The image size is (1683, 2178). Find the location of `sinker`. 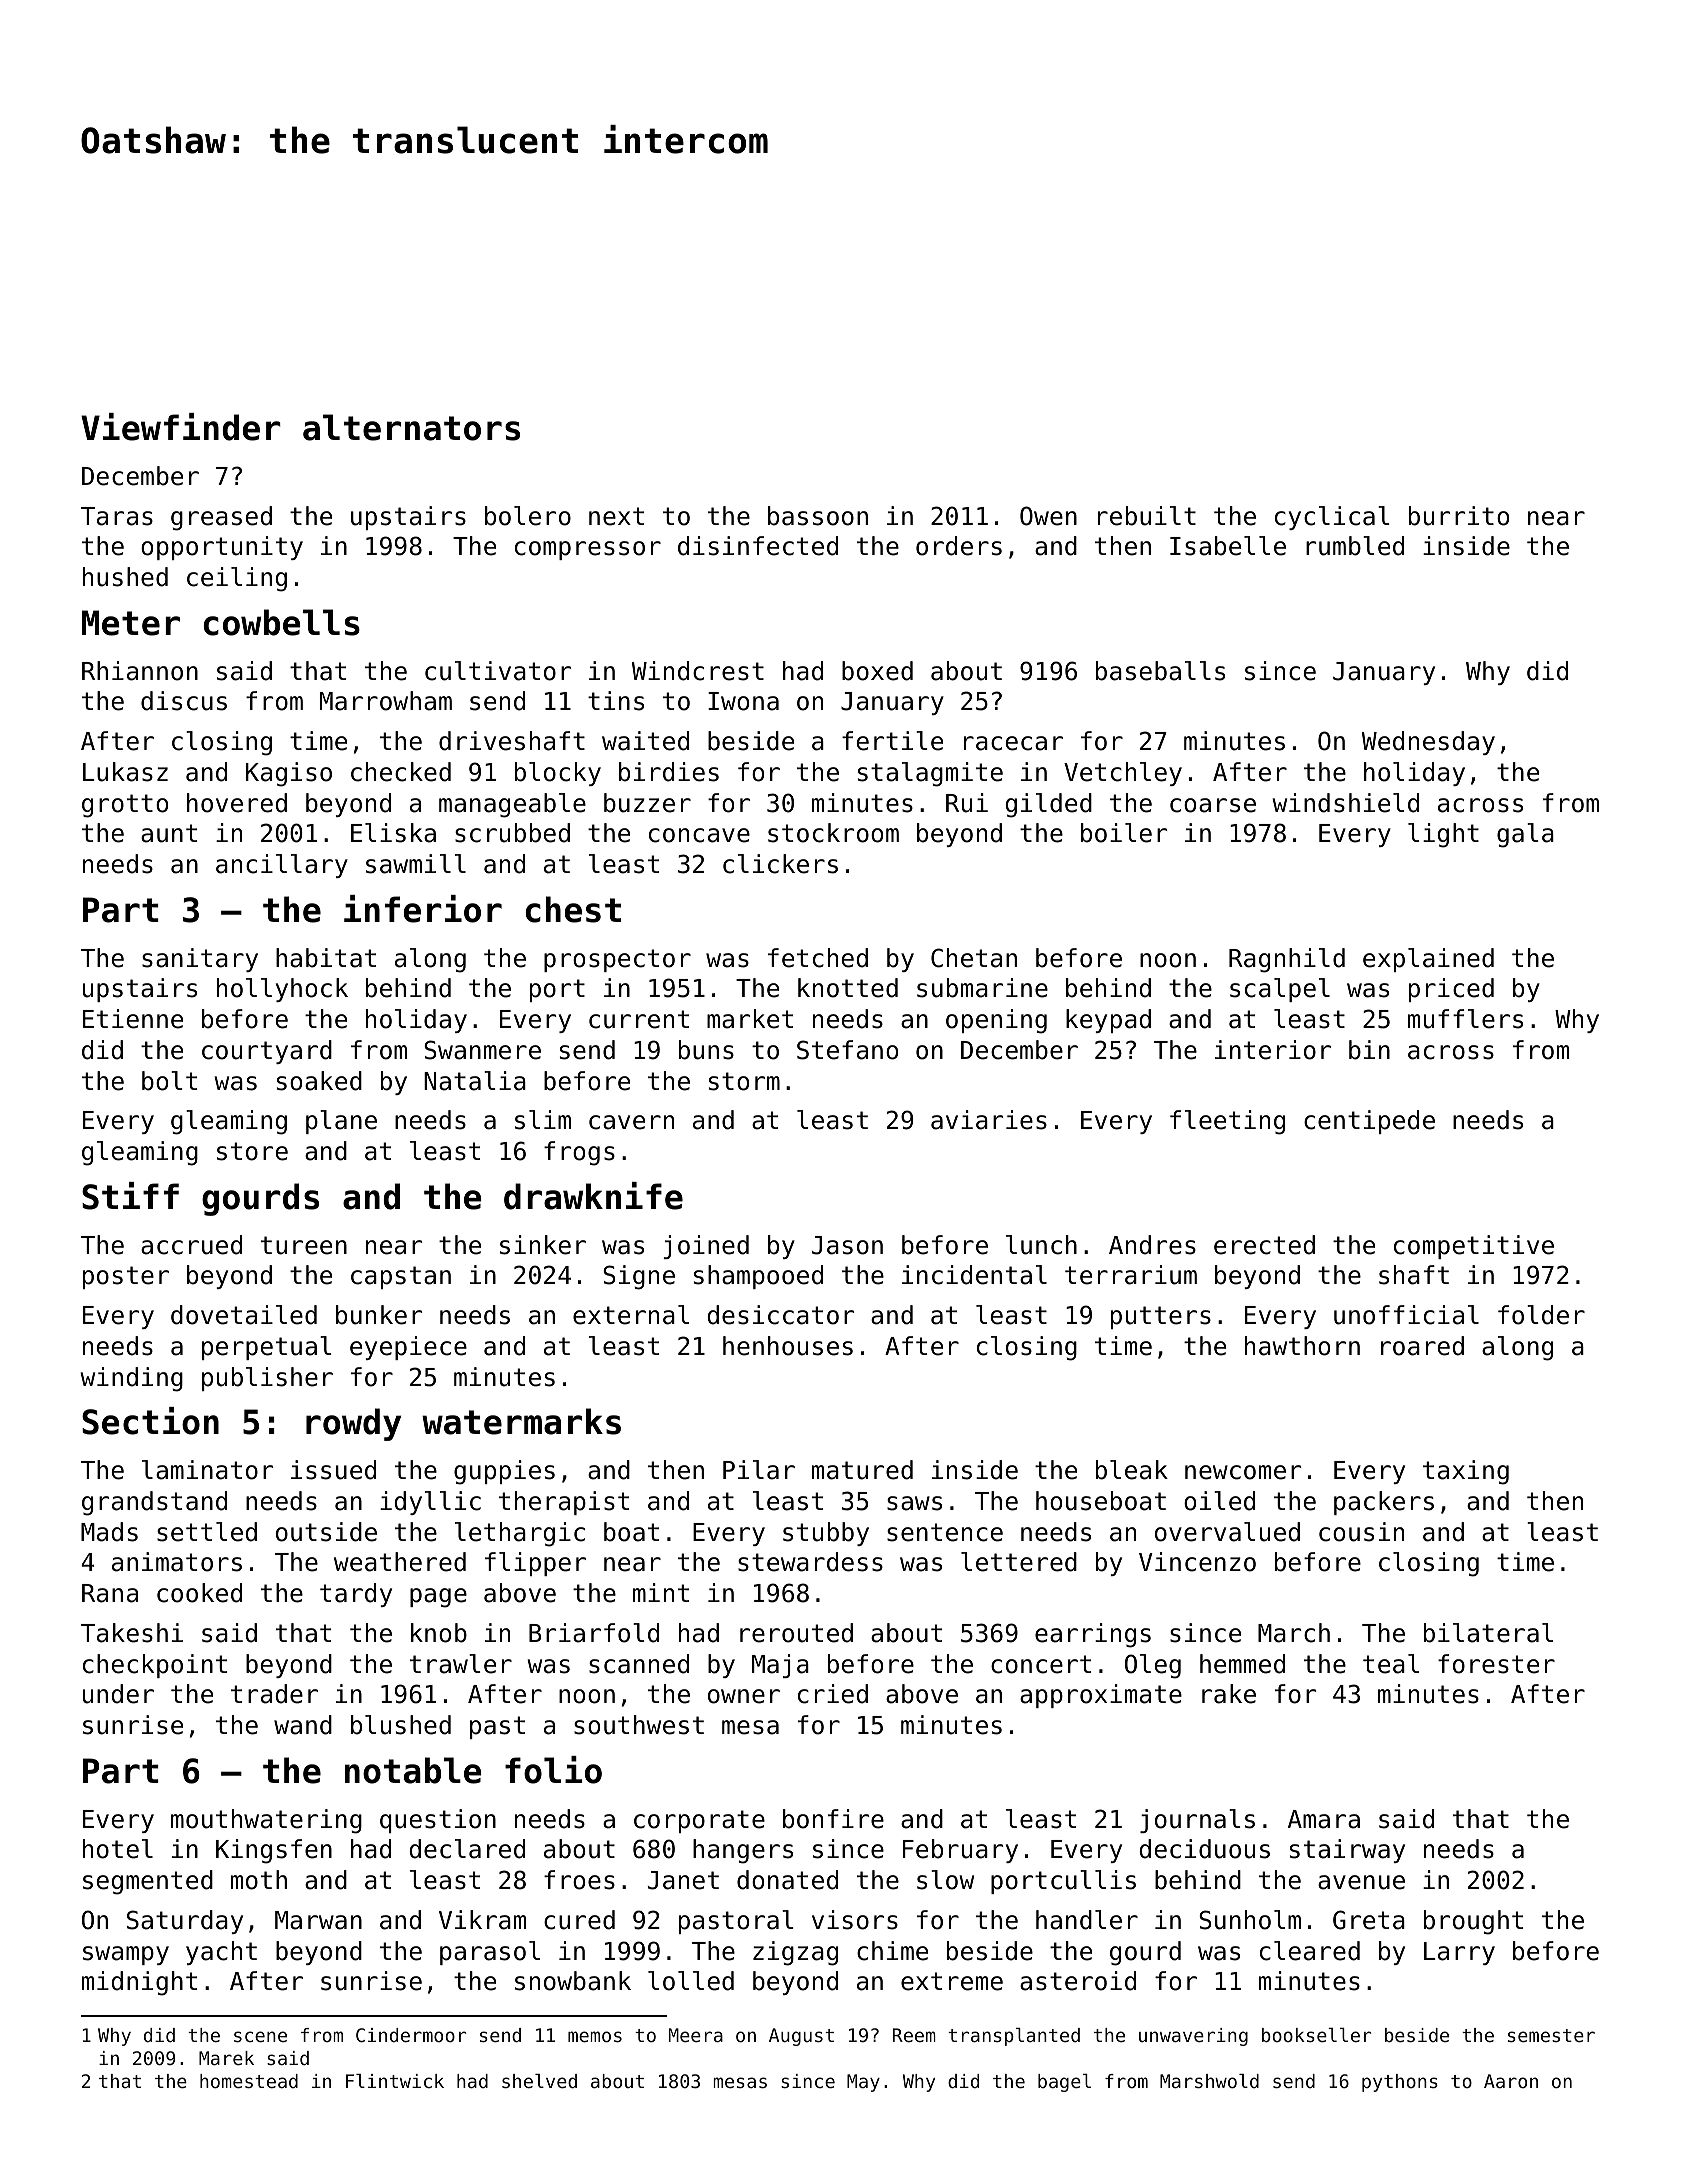

sinker is located at coordinates (543, 1245).
